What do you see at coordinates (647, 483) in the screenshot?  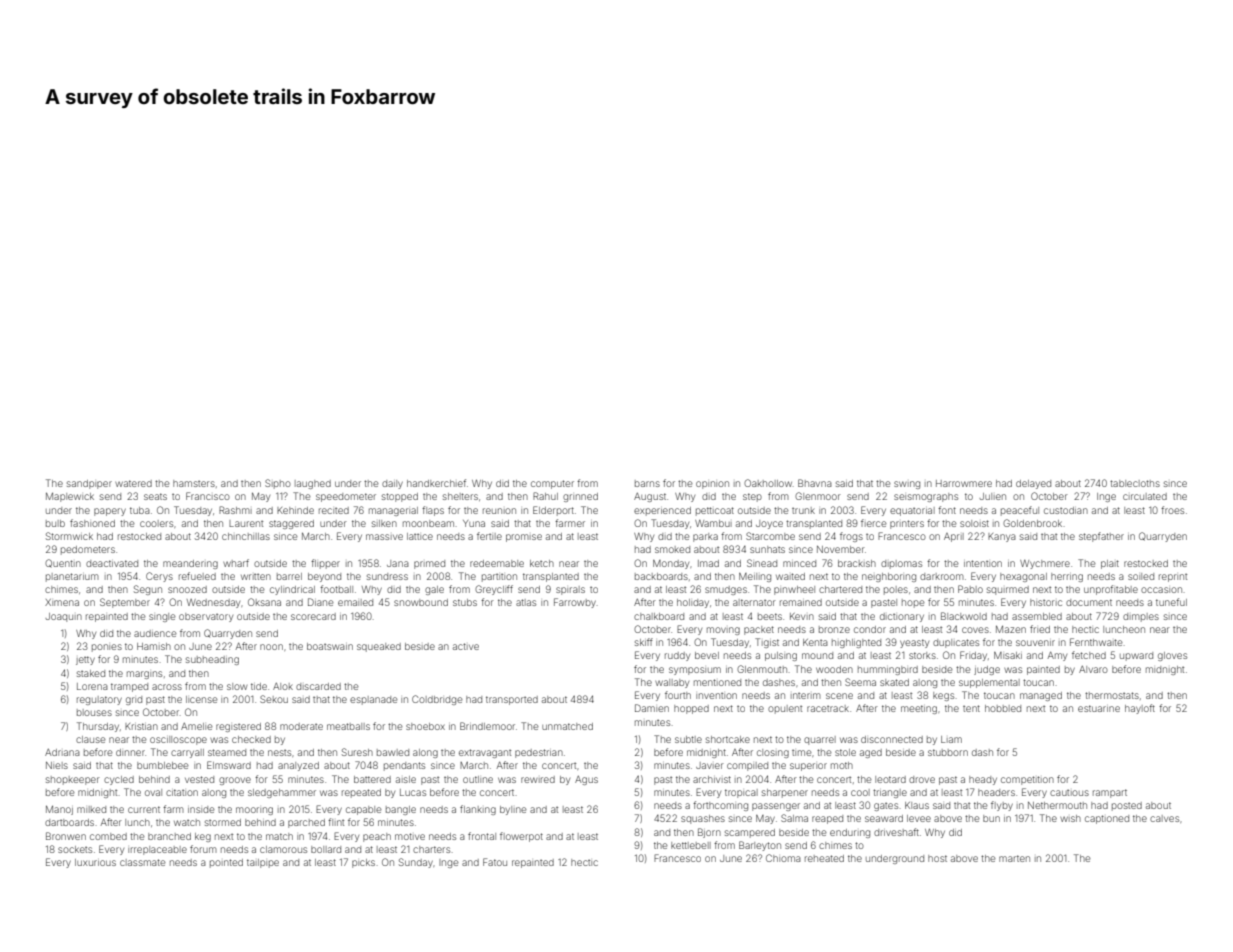 I see `barns` at bounding box center [647, 483].
